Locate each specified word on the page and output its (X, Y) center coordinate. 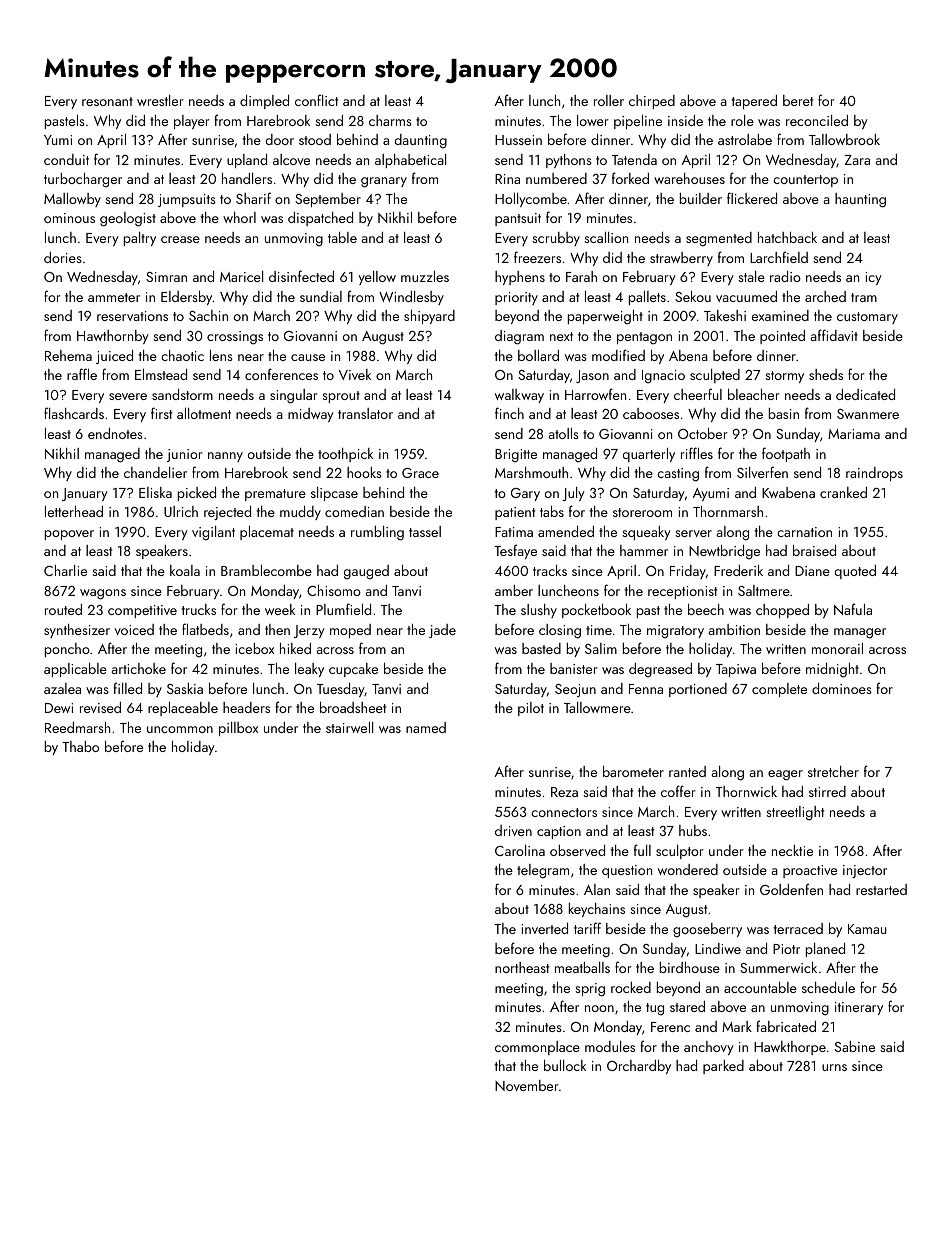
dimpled (264, 102)
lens (221, 355)
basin (784, 413)
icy (873, 278)
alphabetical (410, 161)
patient (515, 513)
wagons (103, 594)
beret (798, 100)
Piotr (786, 949)
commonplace (537, 1048)
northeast (522, 967)
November (527, 1085)
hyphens (520, 278)
